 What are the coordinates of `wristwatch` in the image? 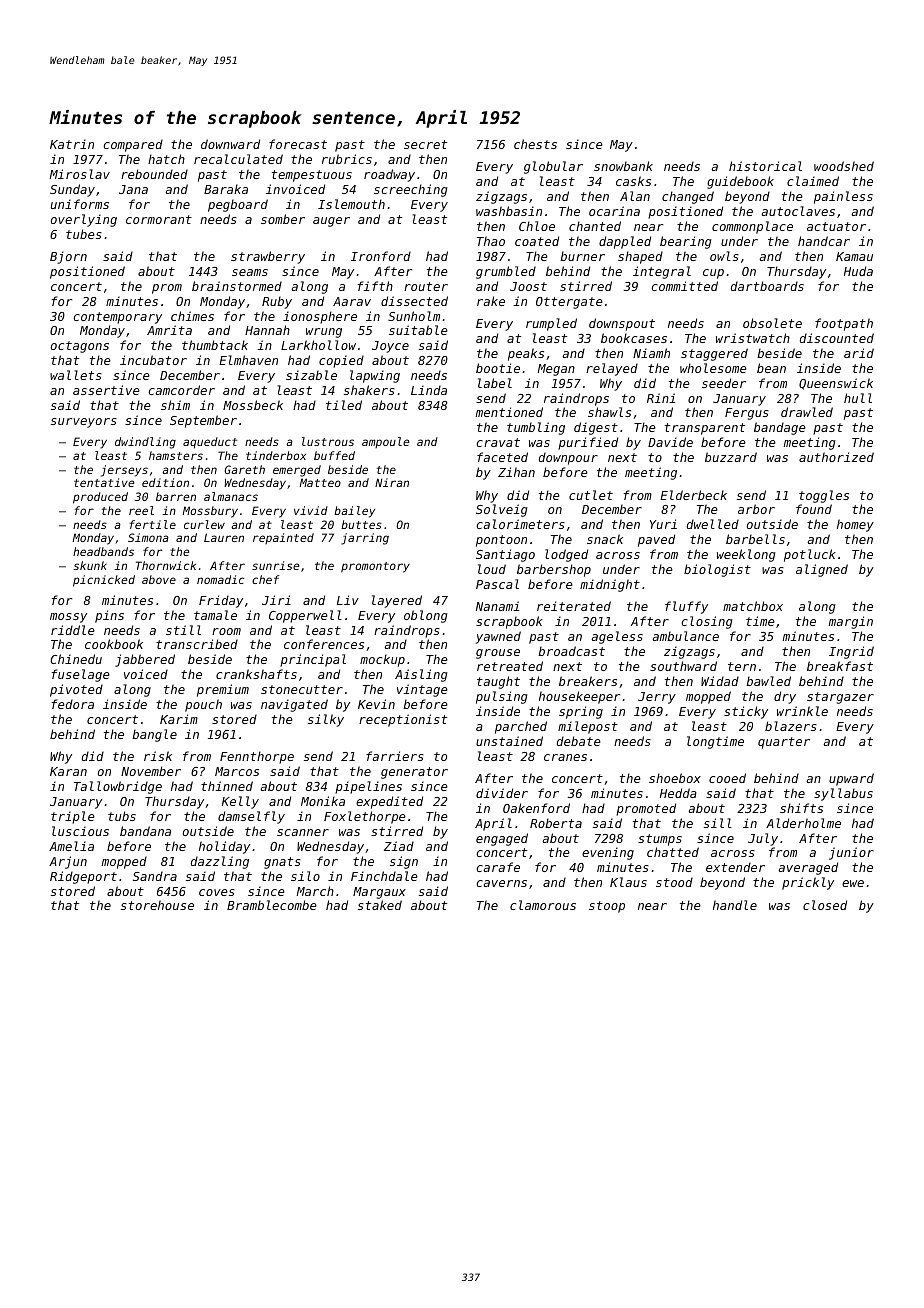 It's located at (753, 338).
